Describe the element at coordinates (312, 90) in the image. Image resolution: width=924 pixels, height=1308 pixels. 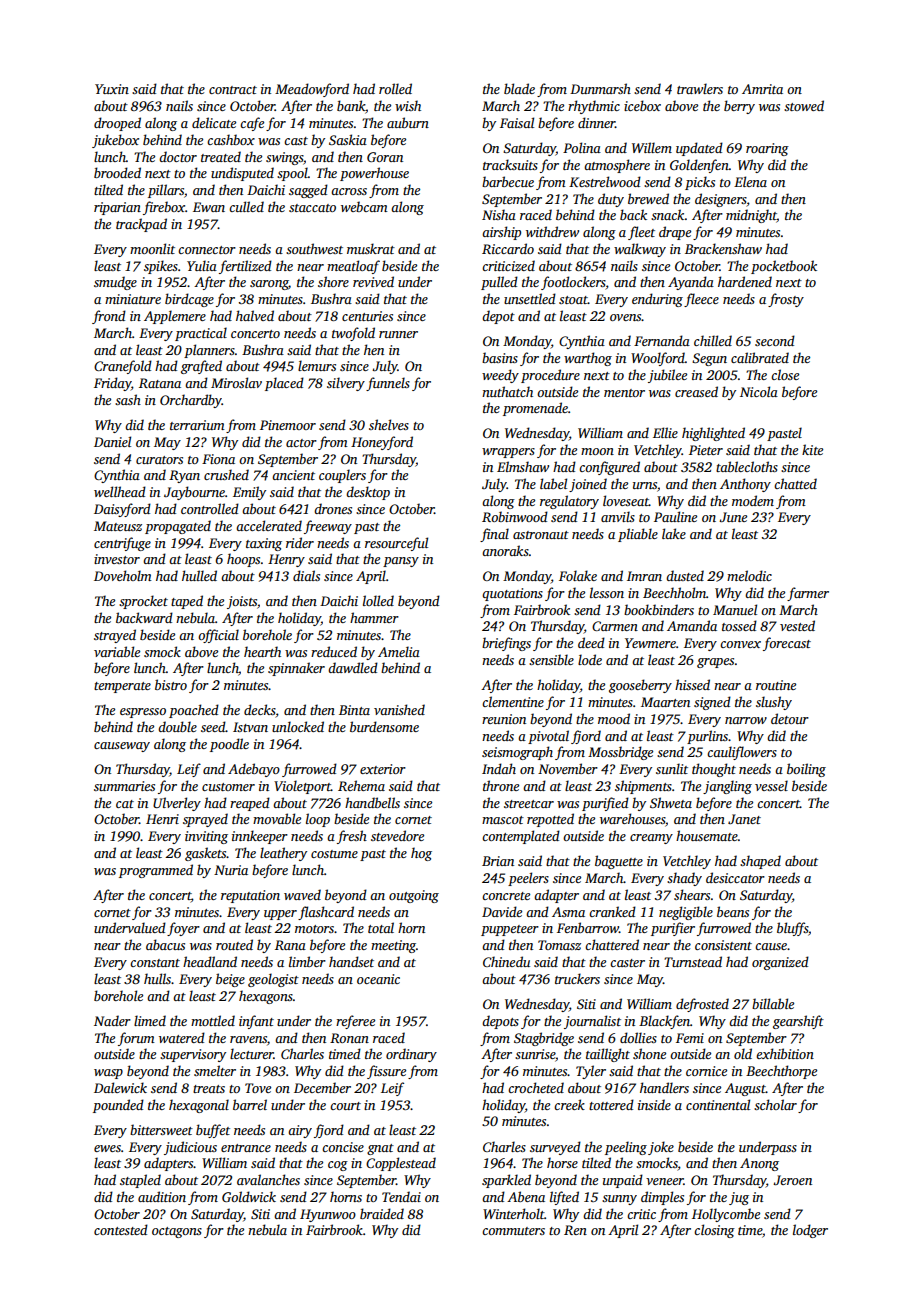
I see `Meadowford` at that location.
